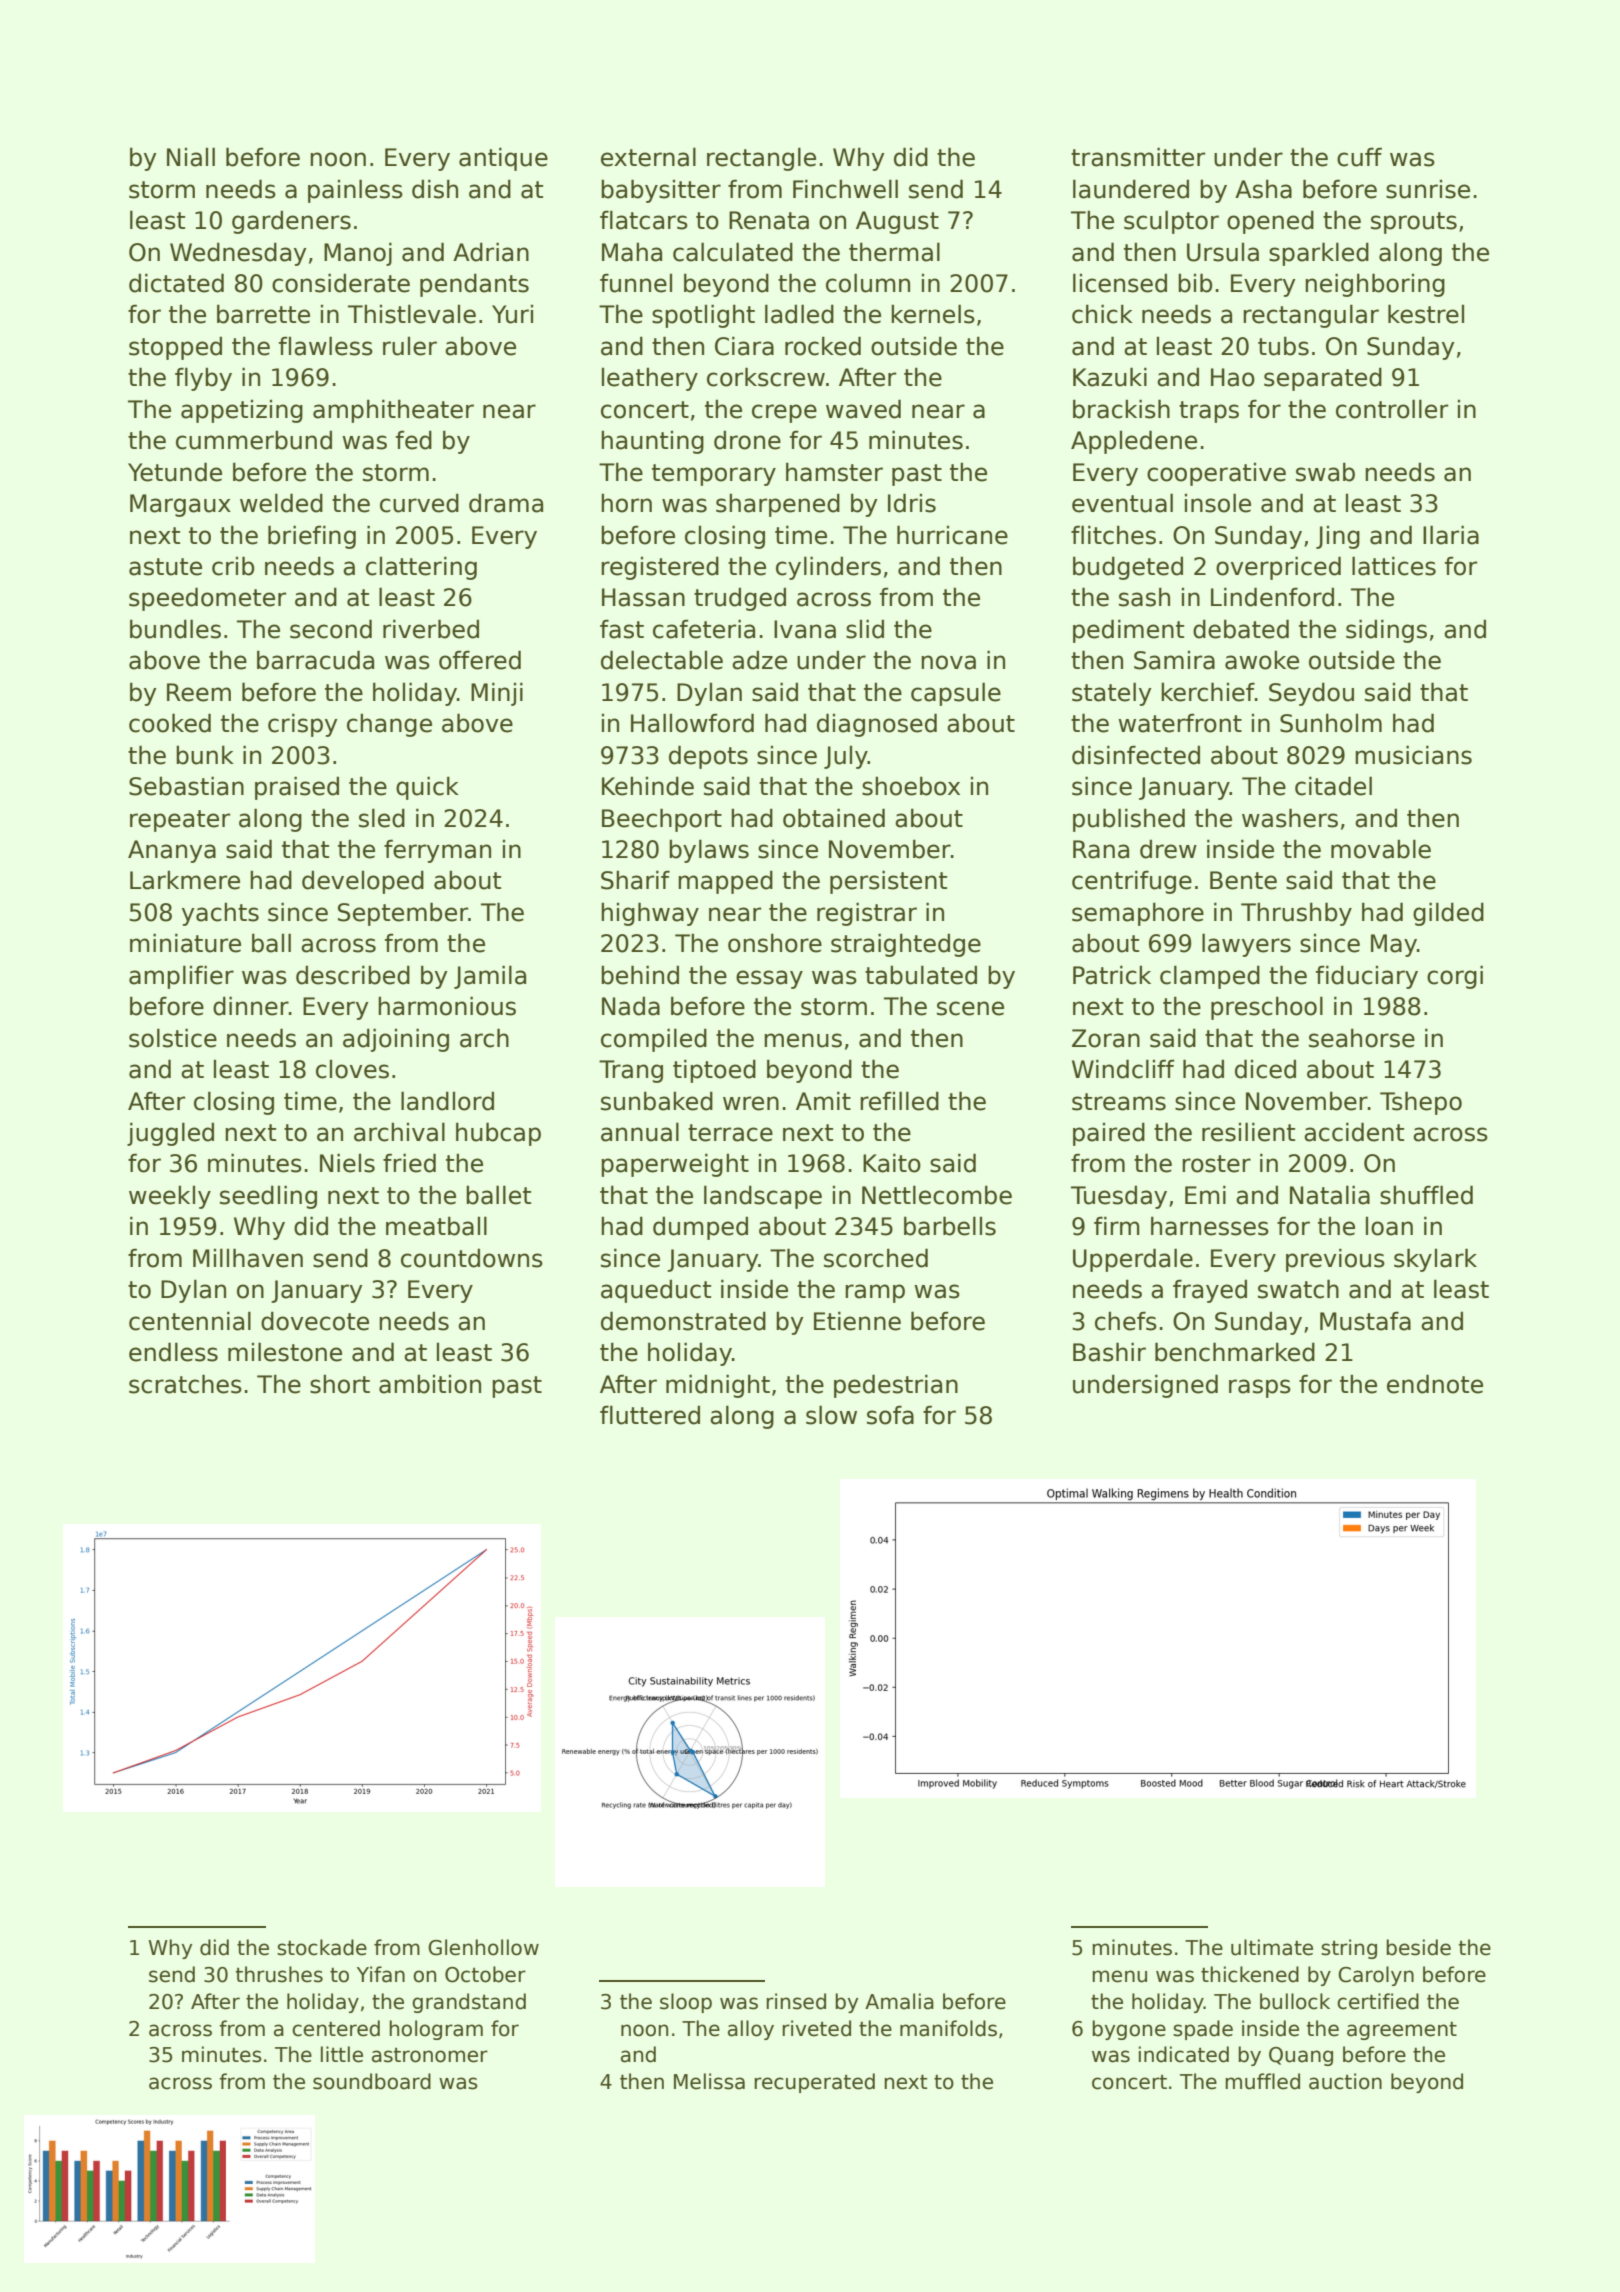 This page has width=1620, height=2292. What do you see at coordinates (892, 1163) in the page?
I see `Kaito` at bounding box center [892, 1163].
